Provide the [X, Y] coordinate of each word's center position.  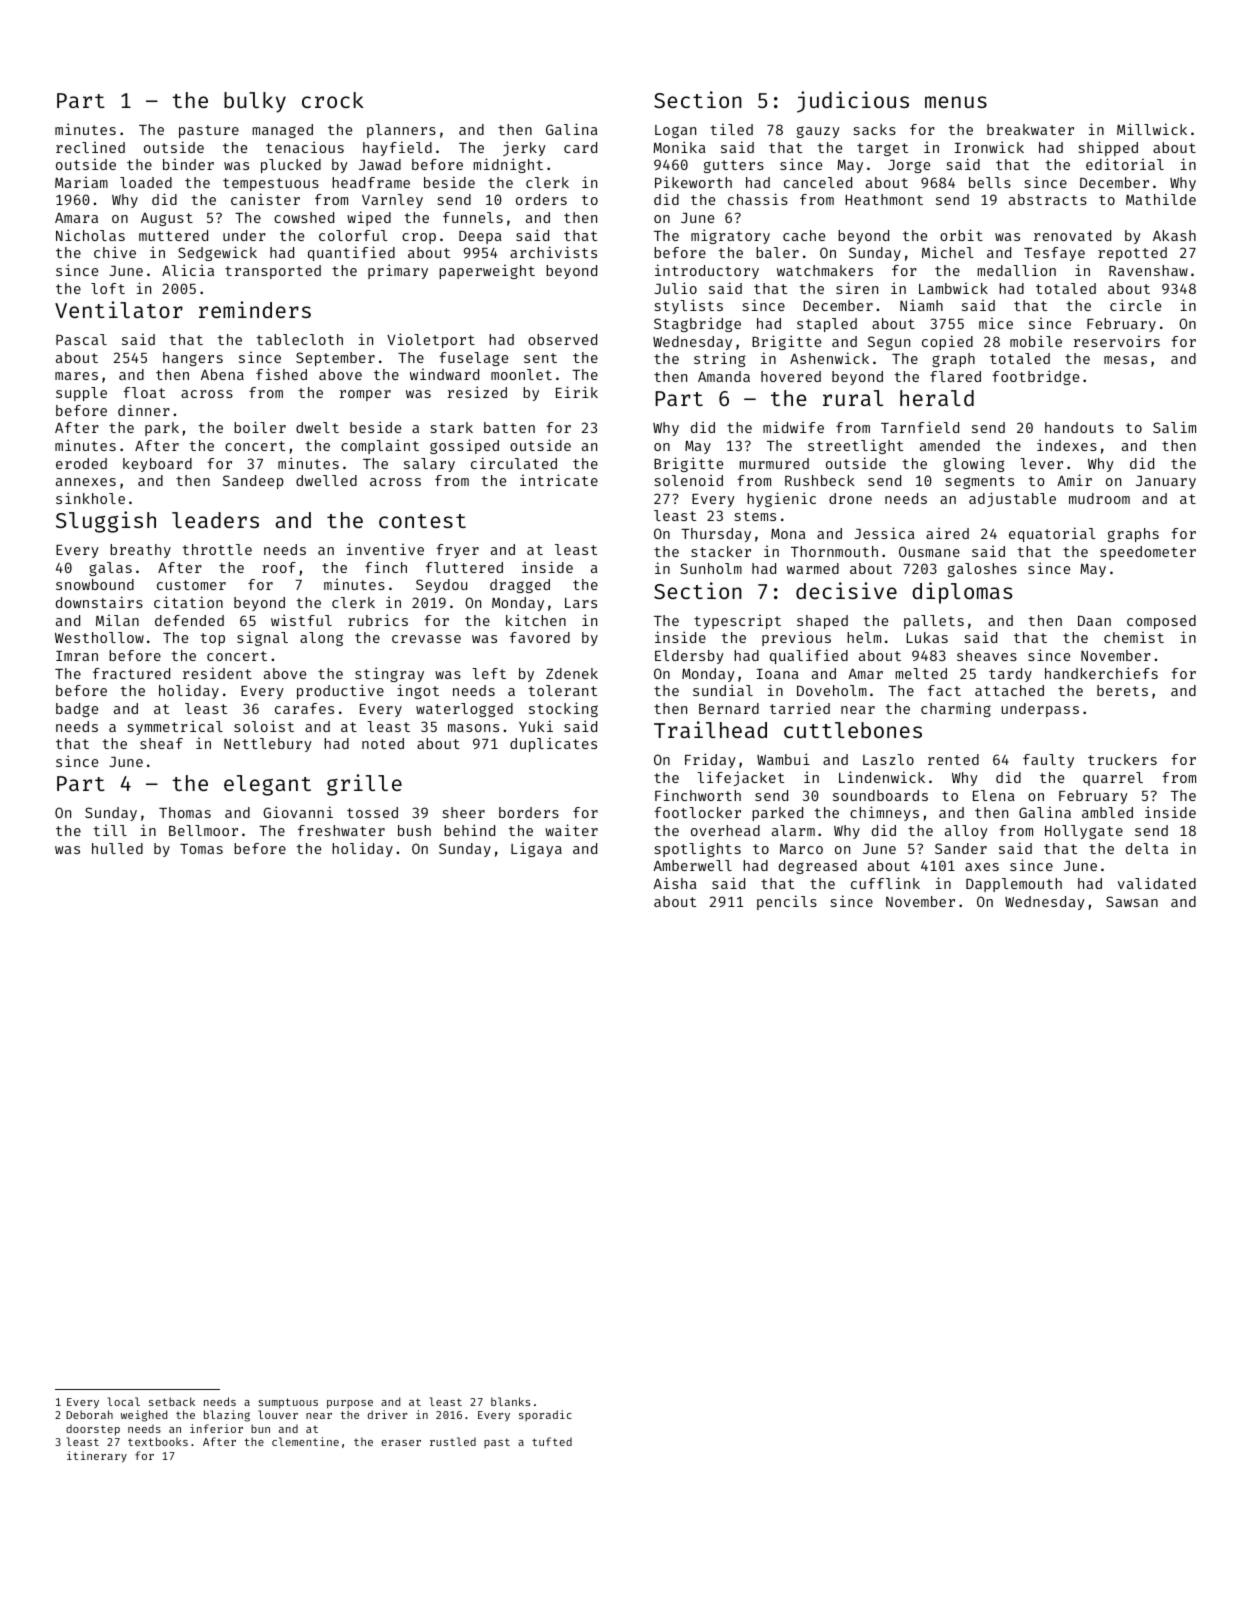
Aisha [675, 883]
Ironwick [989, 147]
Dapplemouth [1014, 885]
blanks [510, 1401]
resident [217, 673]
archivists [553, 252]
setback [172, 1401]
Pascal [81, 339]
